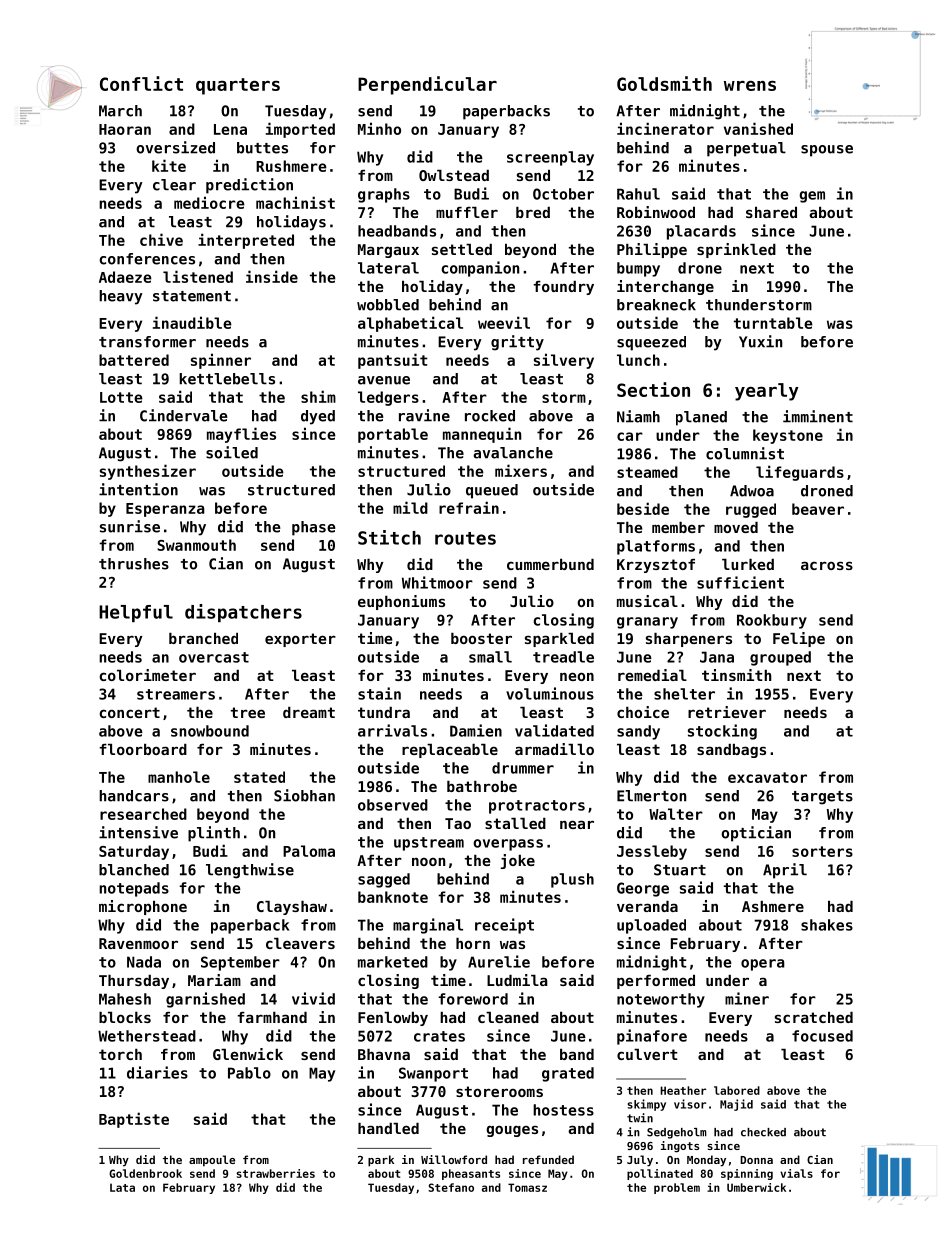 The image size is (952, 1233). Describe the element at coordinates (780, 658) in the image. I see `grouped` at that location.
